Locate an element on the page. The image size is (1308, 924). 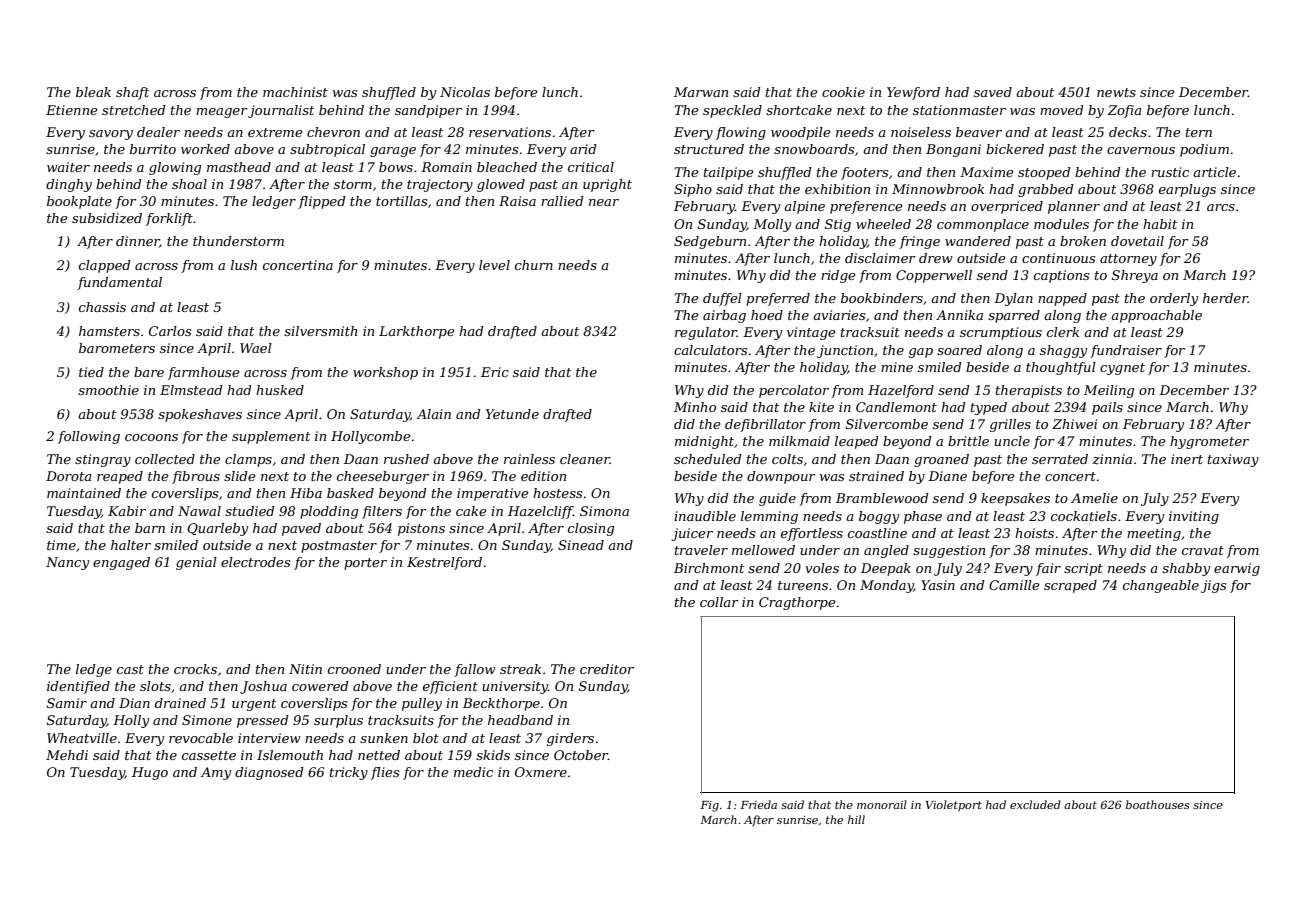
girders is located at coordinates (570, 739).
